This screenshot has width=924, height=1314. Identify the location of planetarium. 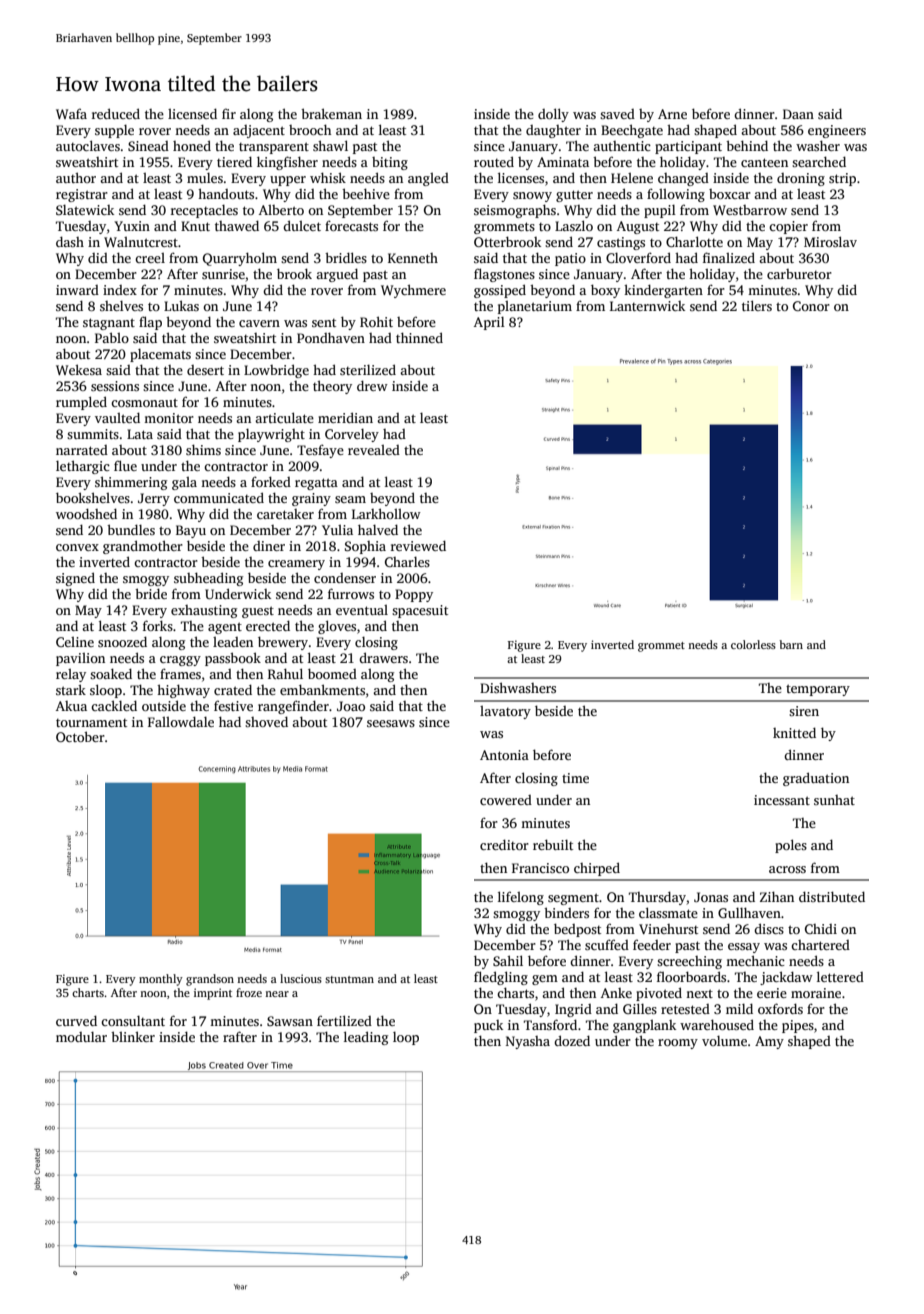
(535, 307).
